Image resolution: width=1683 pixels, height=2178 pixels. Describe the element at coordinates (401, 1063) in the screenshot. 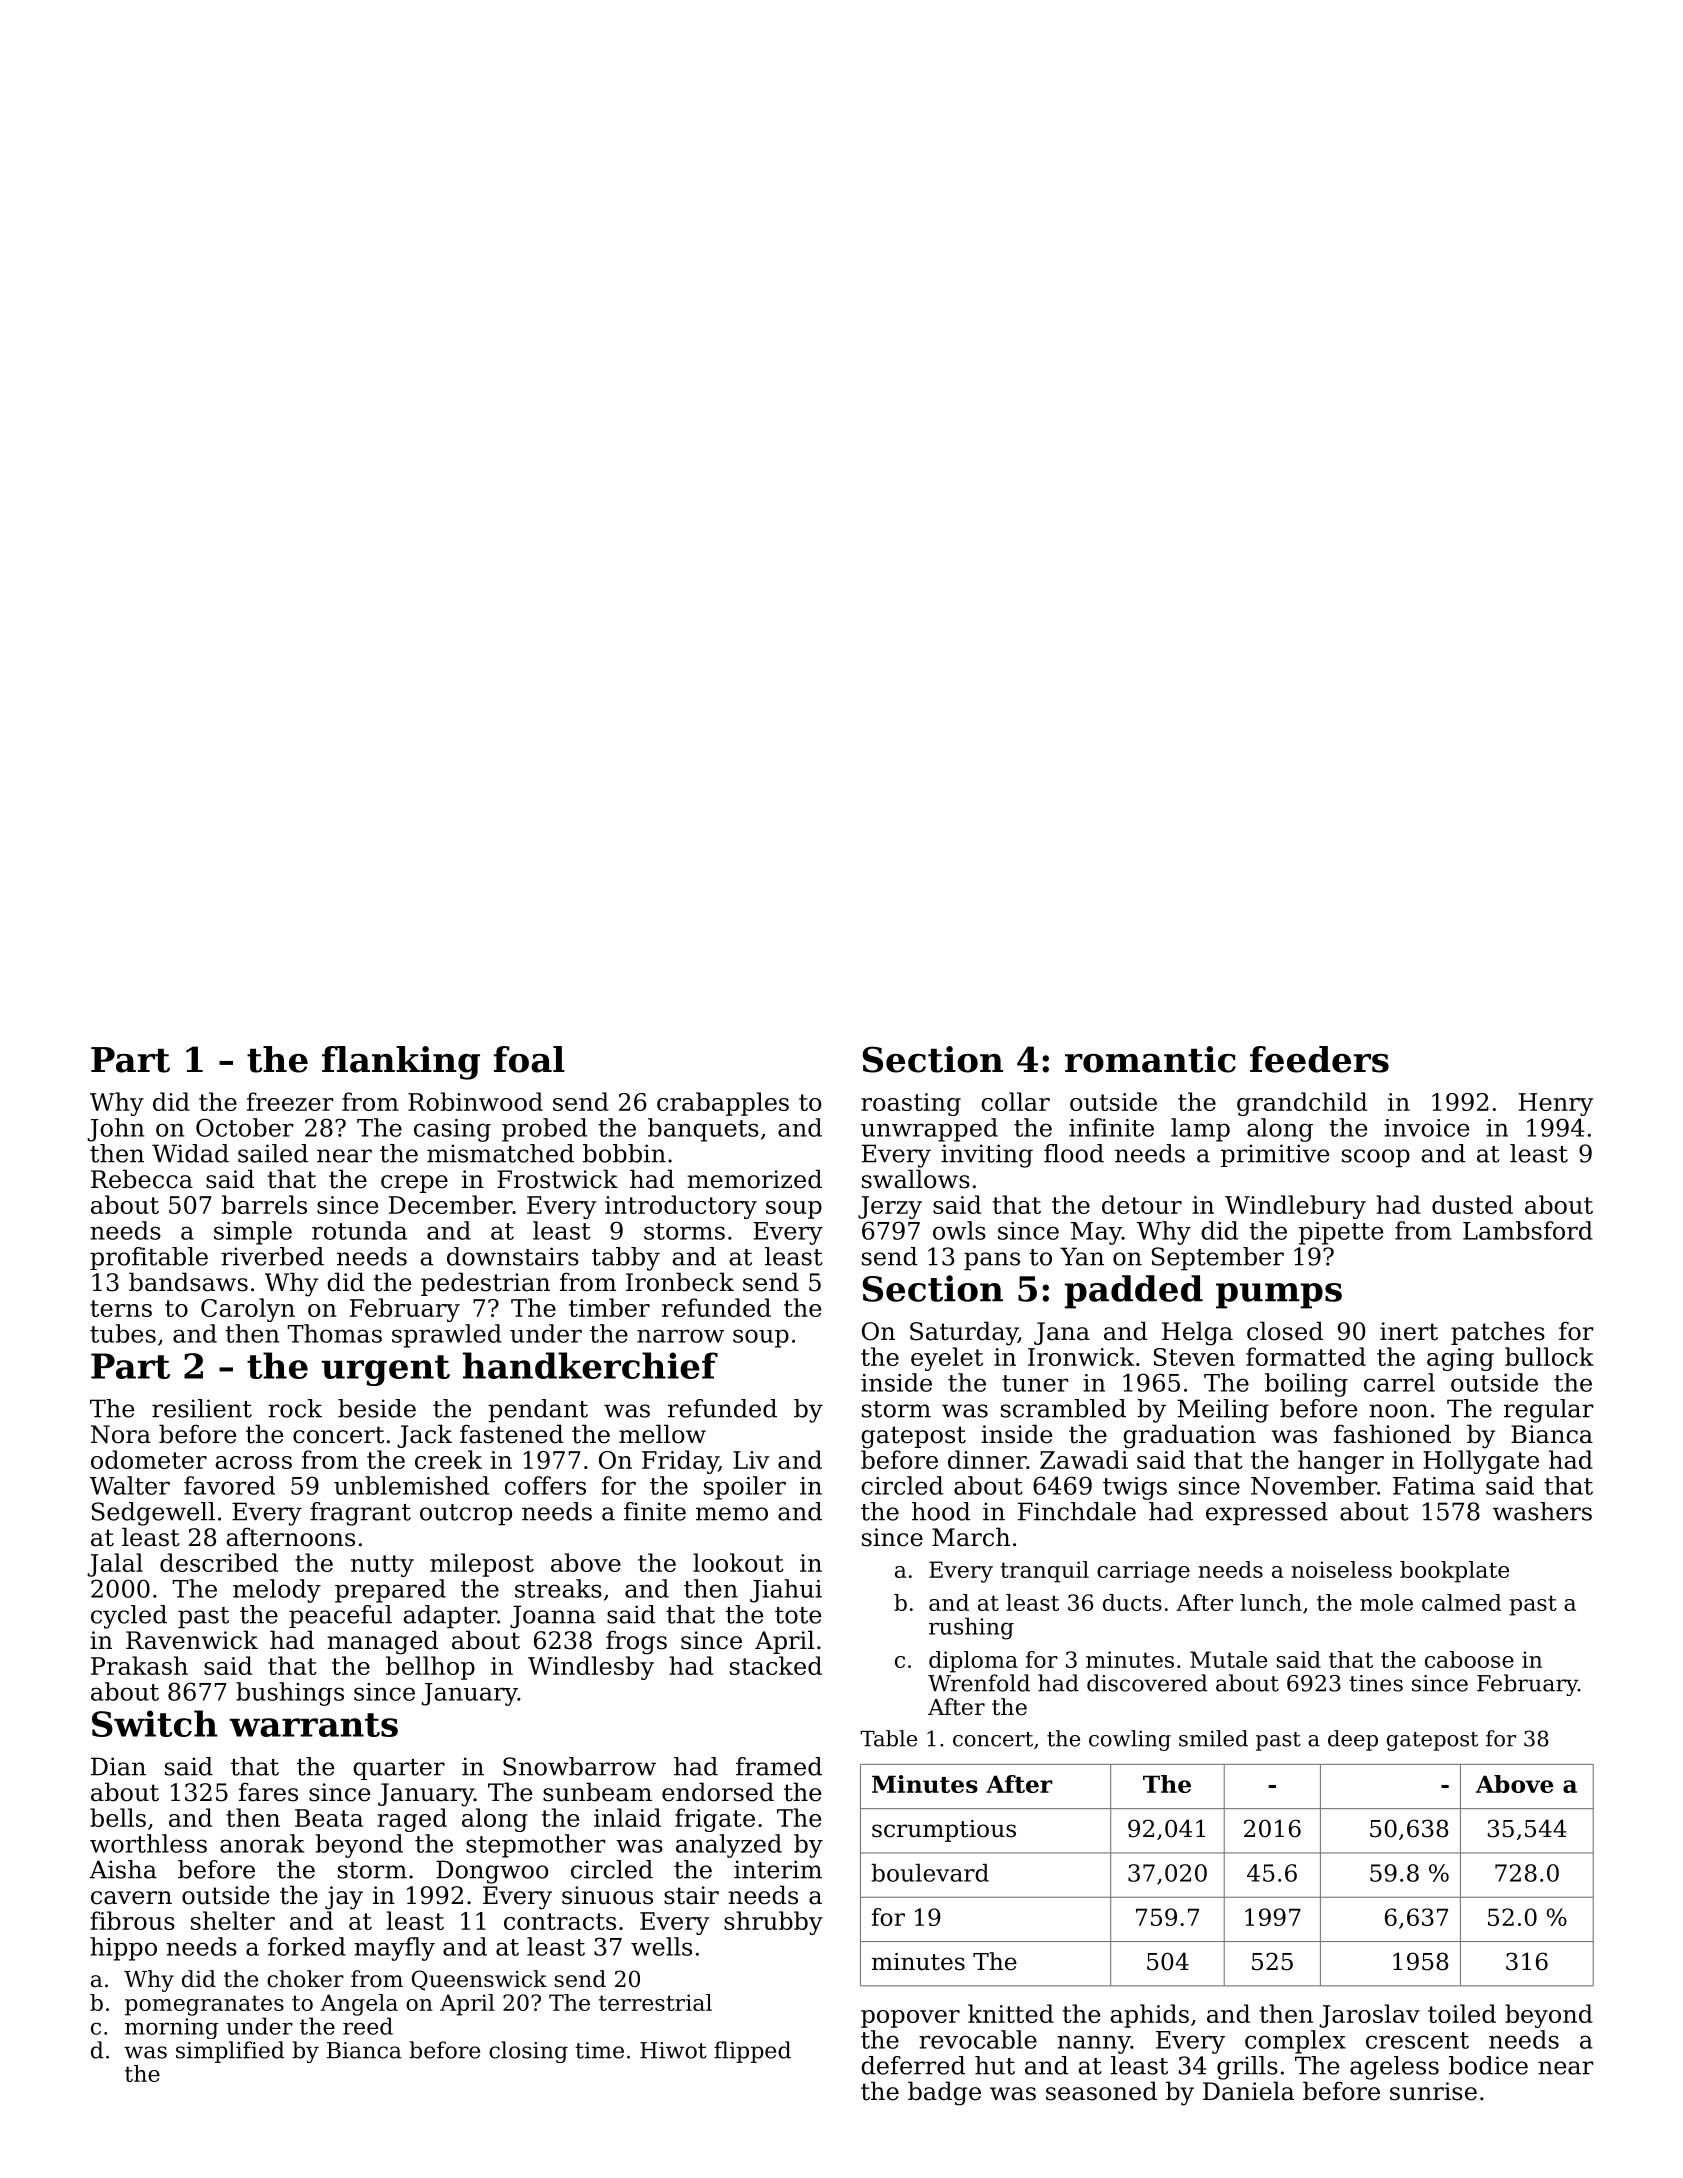

I see `flanking` at that location.
